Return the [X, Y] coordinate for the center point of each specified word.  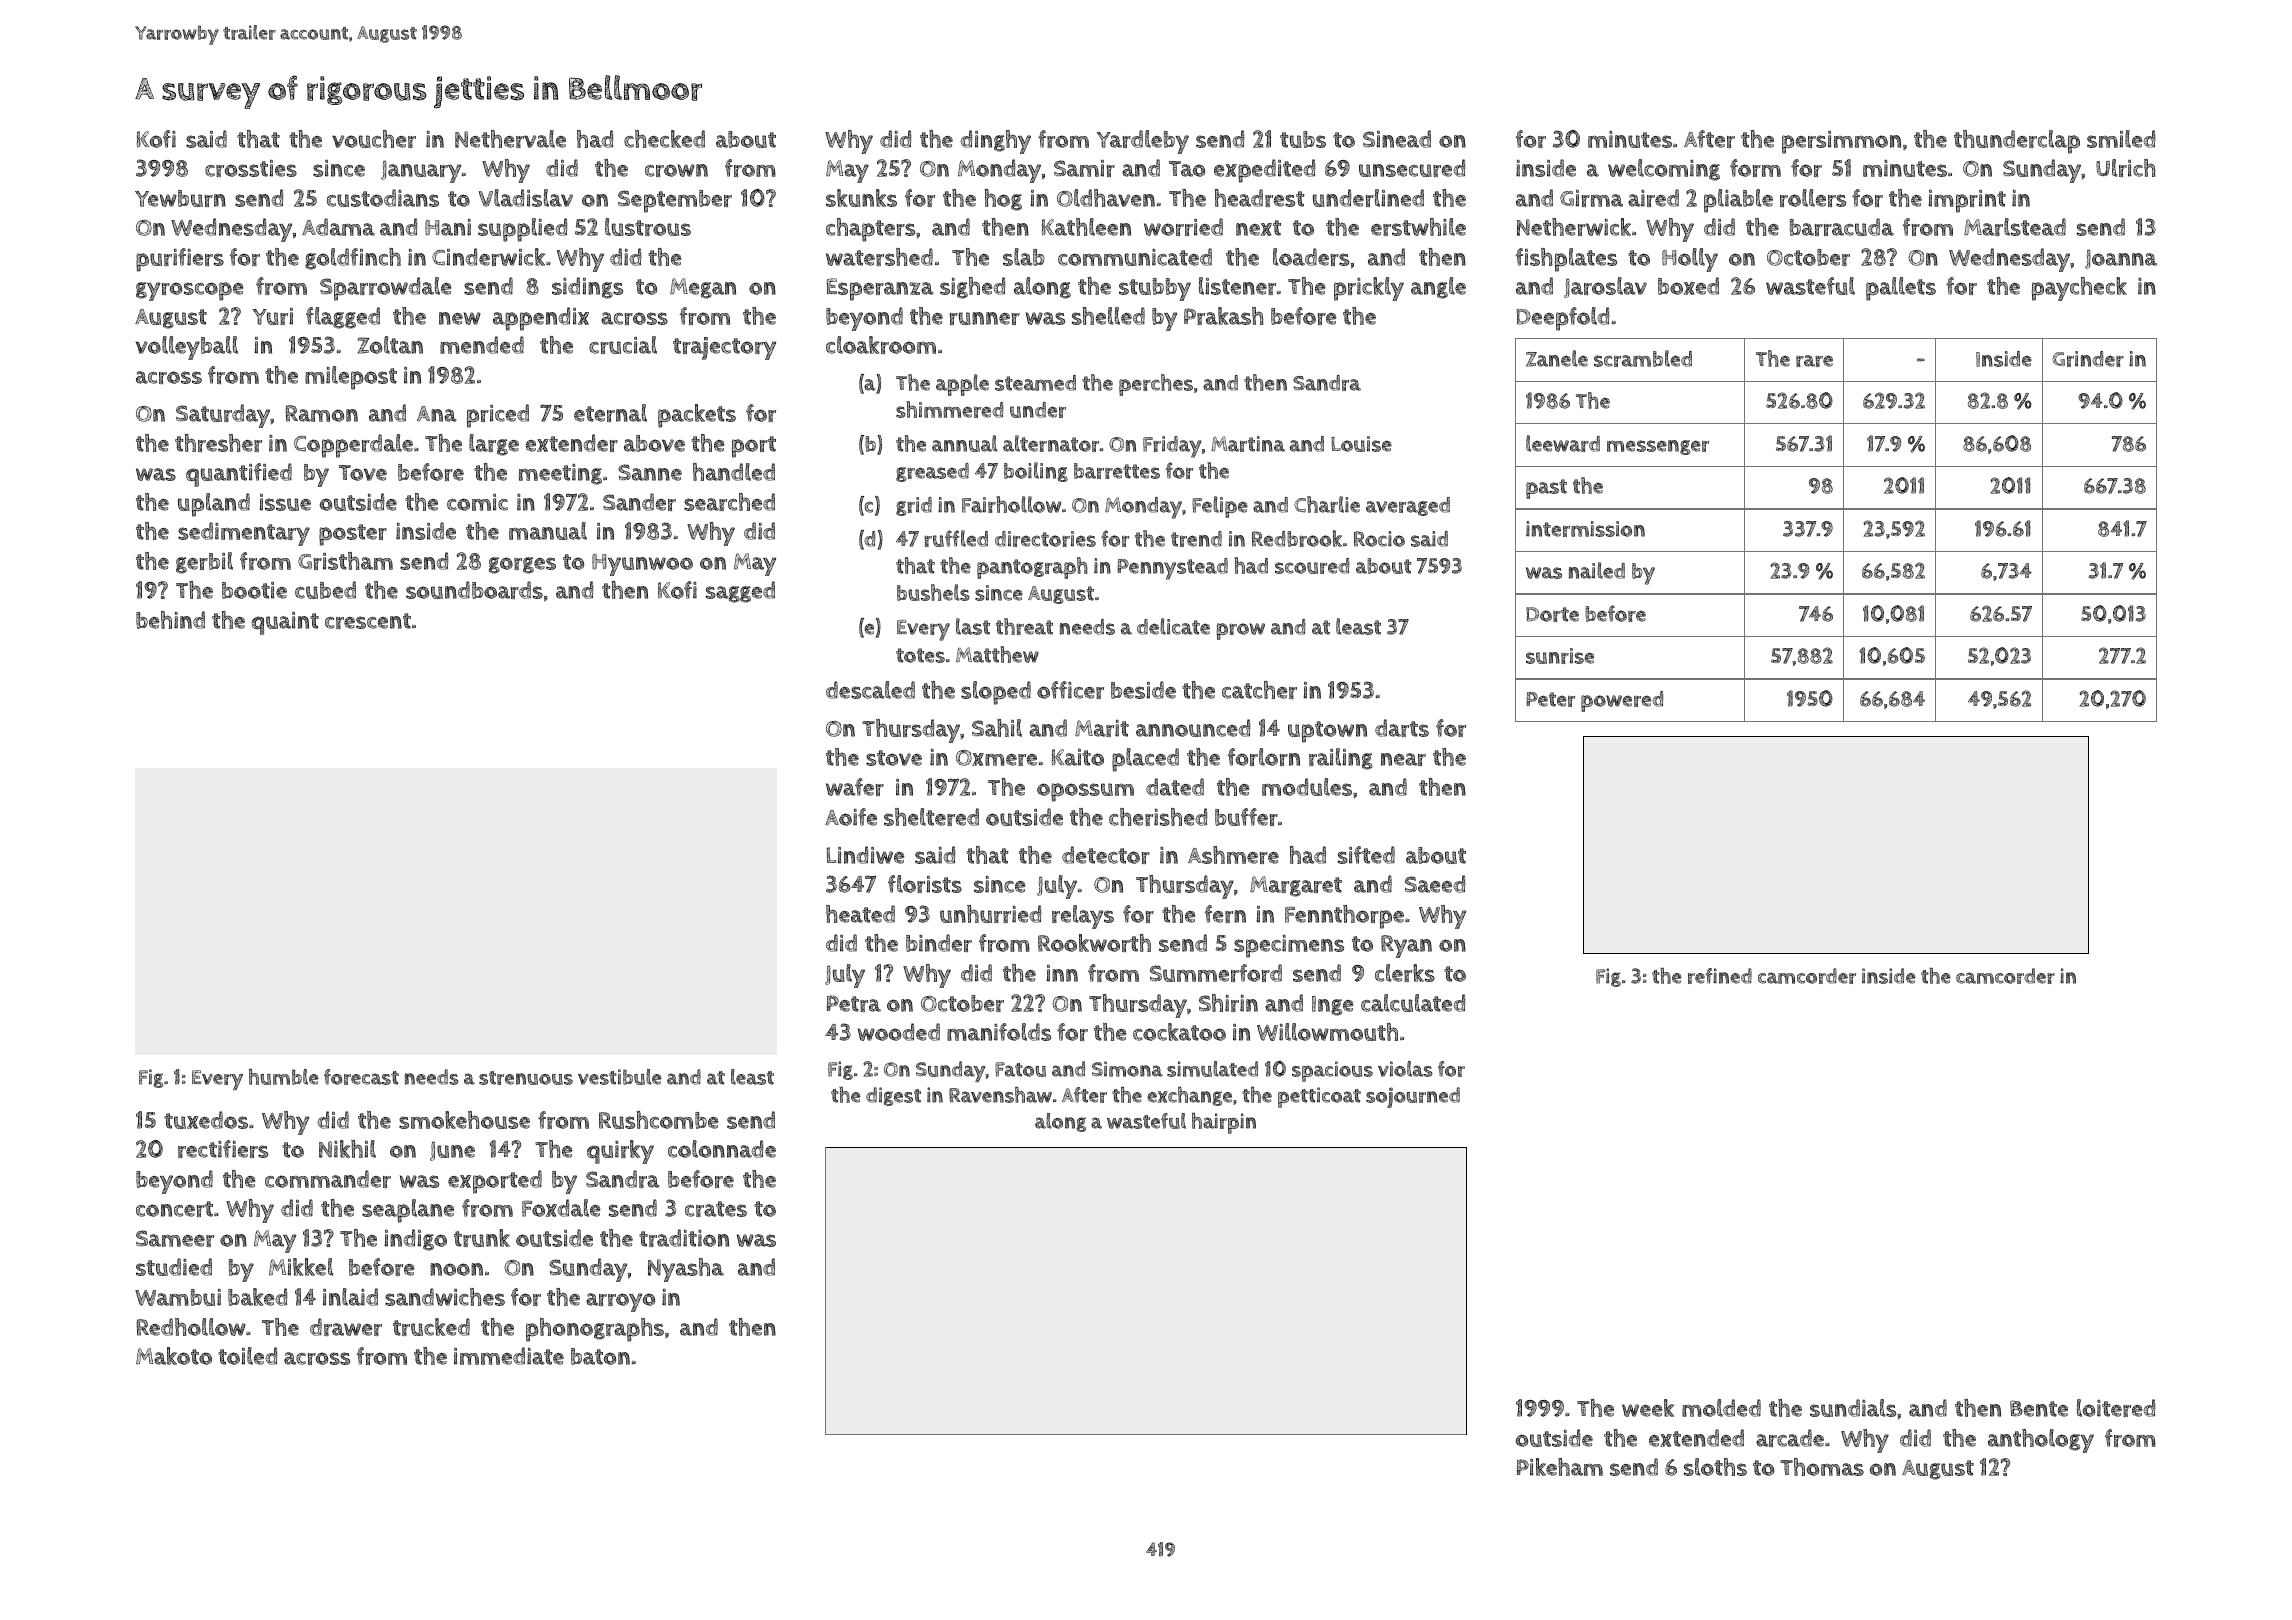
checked [664, 139]
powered [1622, 701]
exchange [1189, 1096]
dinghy [995, 142]
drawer [346, 1327]
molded [1721, 1408]
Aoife [851, 817]
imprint [1967, 201]
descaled [870, 690]
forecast [361, 1077]
